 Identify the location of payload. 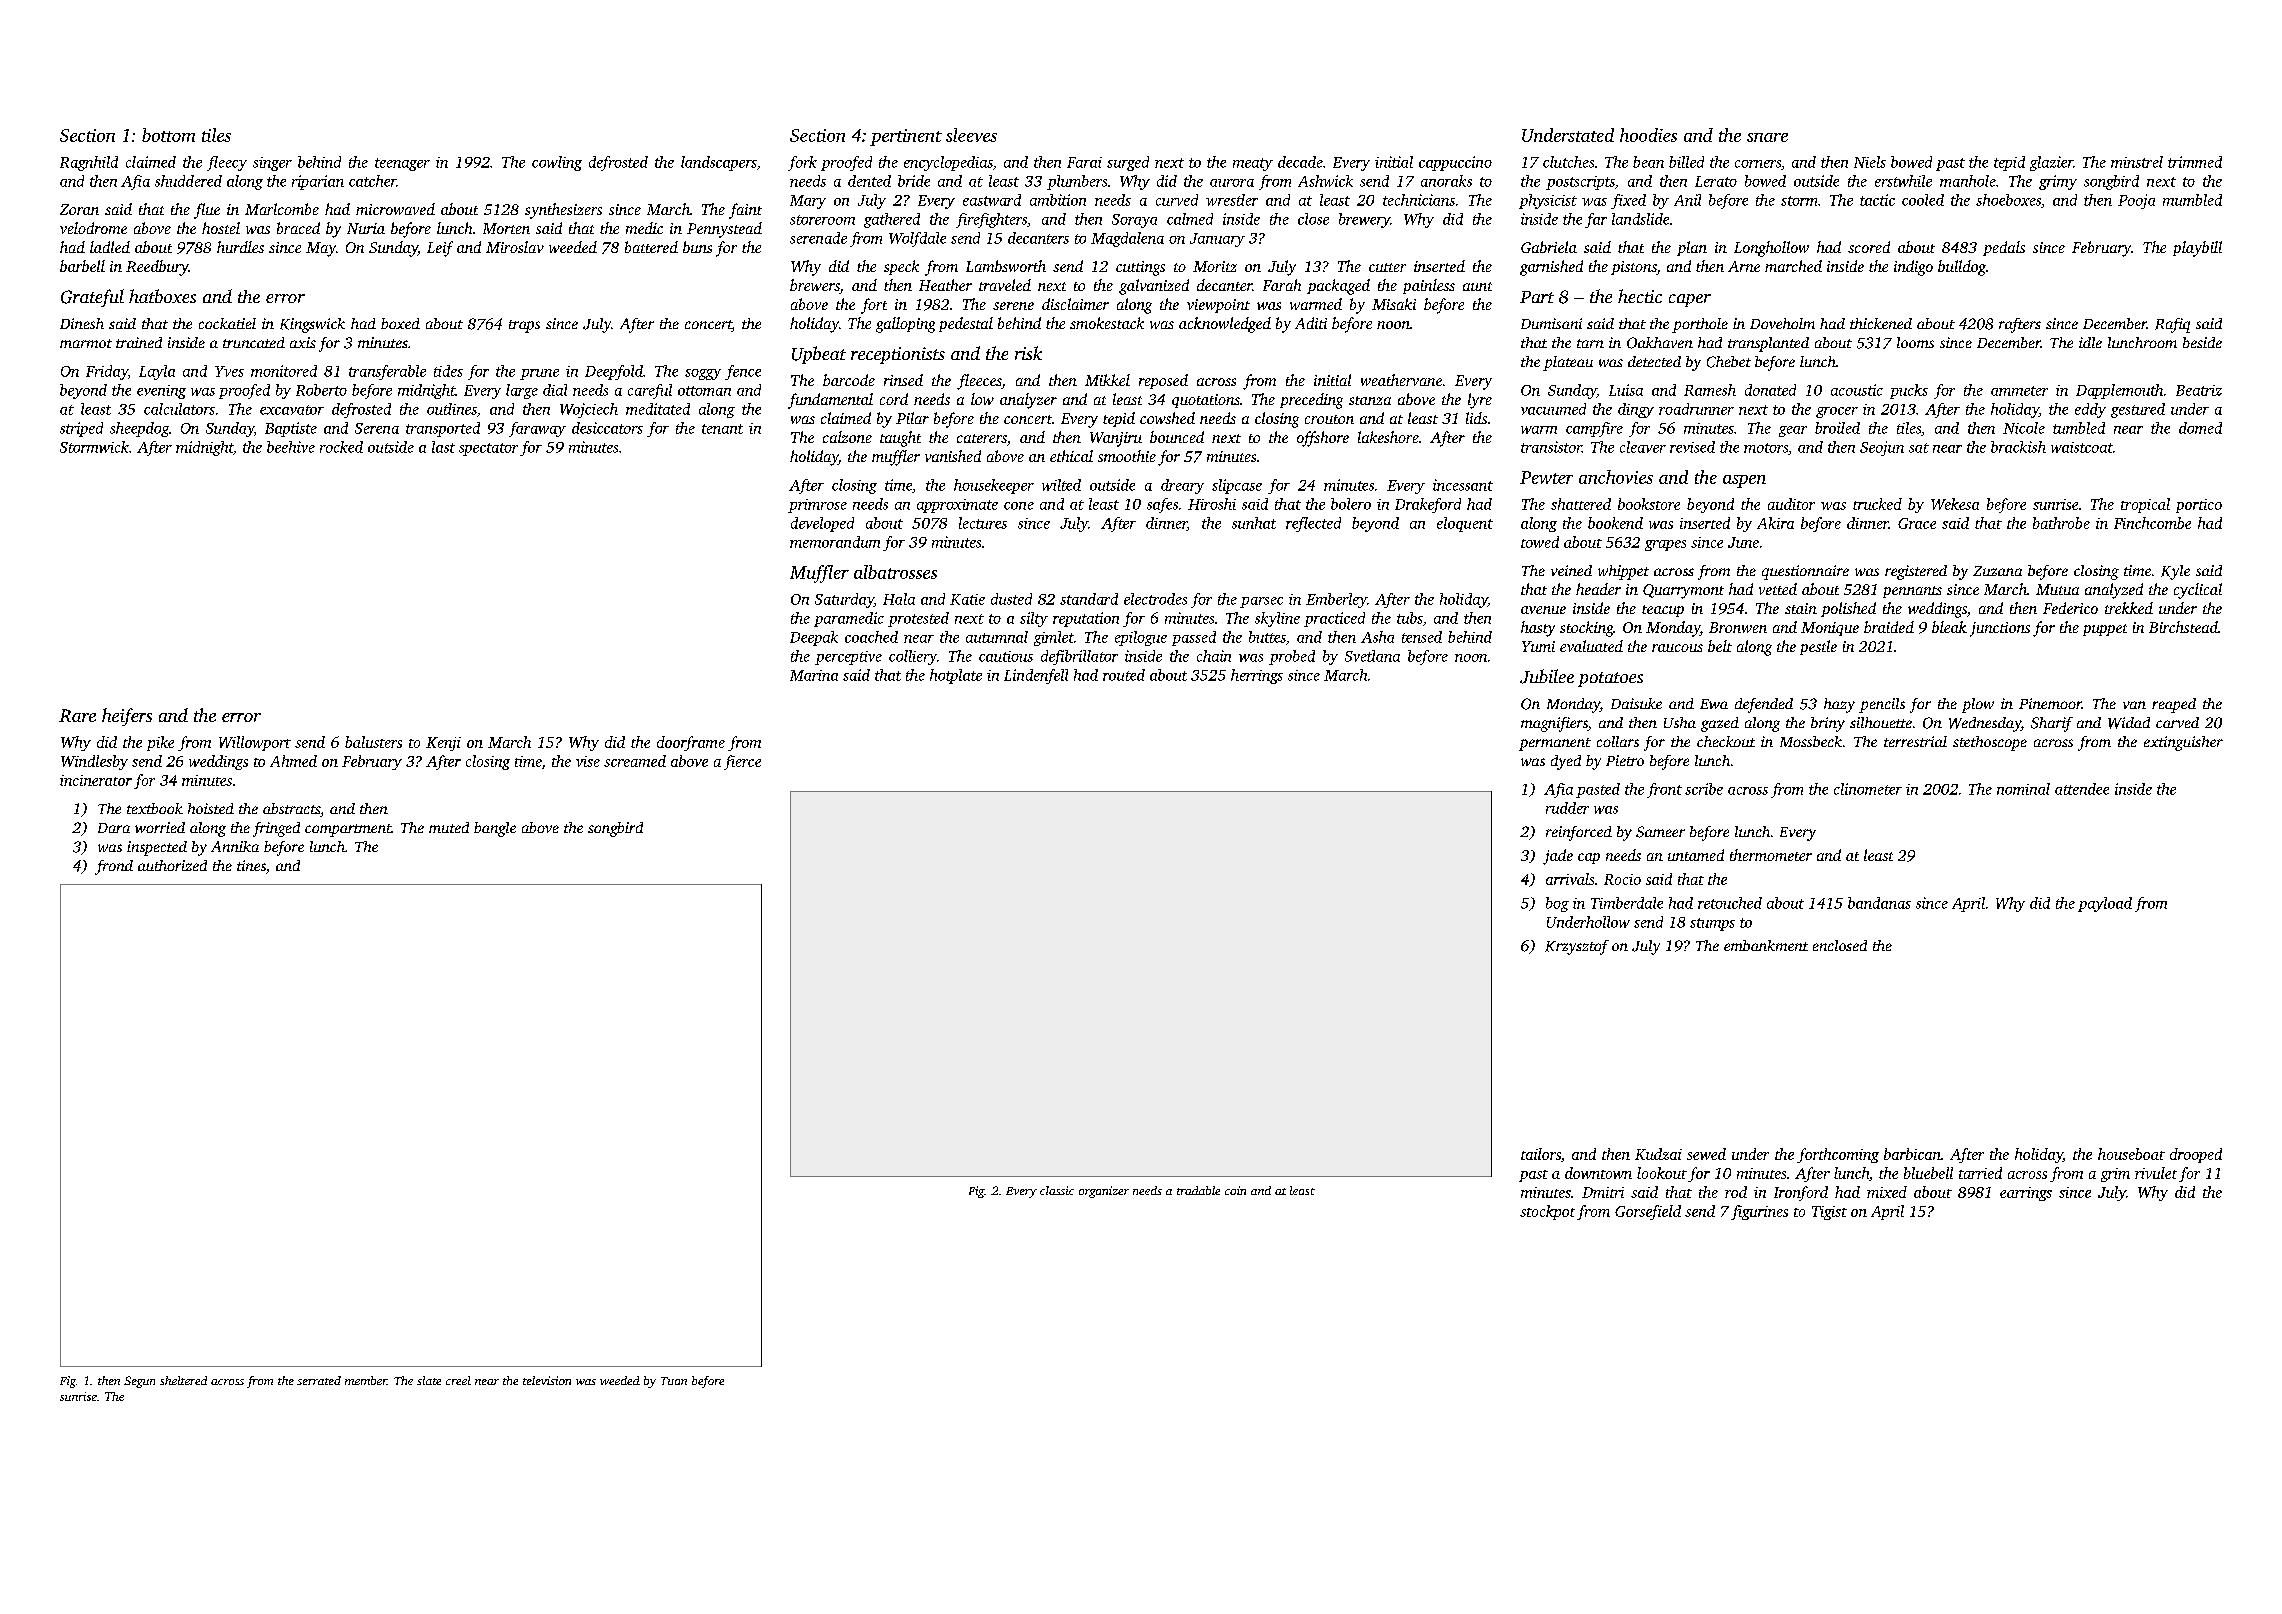
(2105, 904).
